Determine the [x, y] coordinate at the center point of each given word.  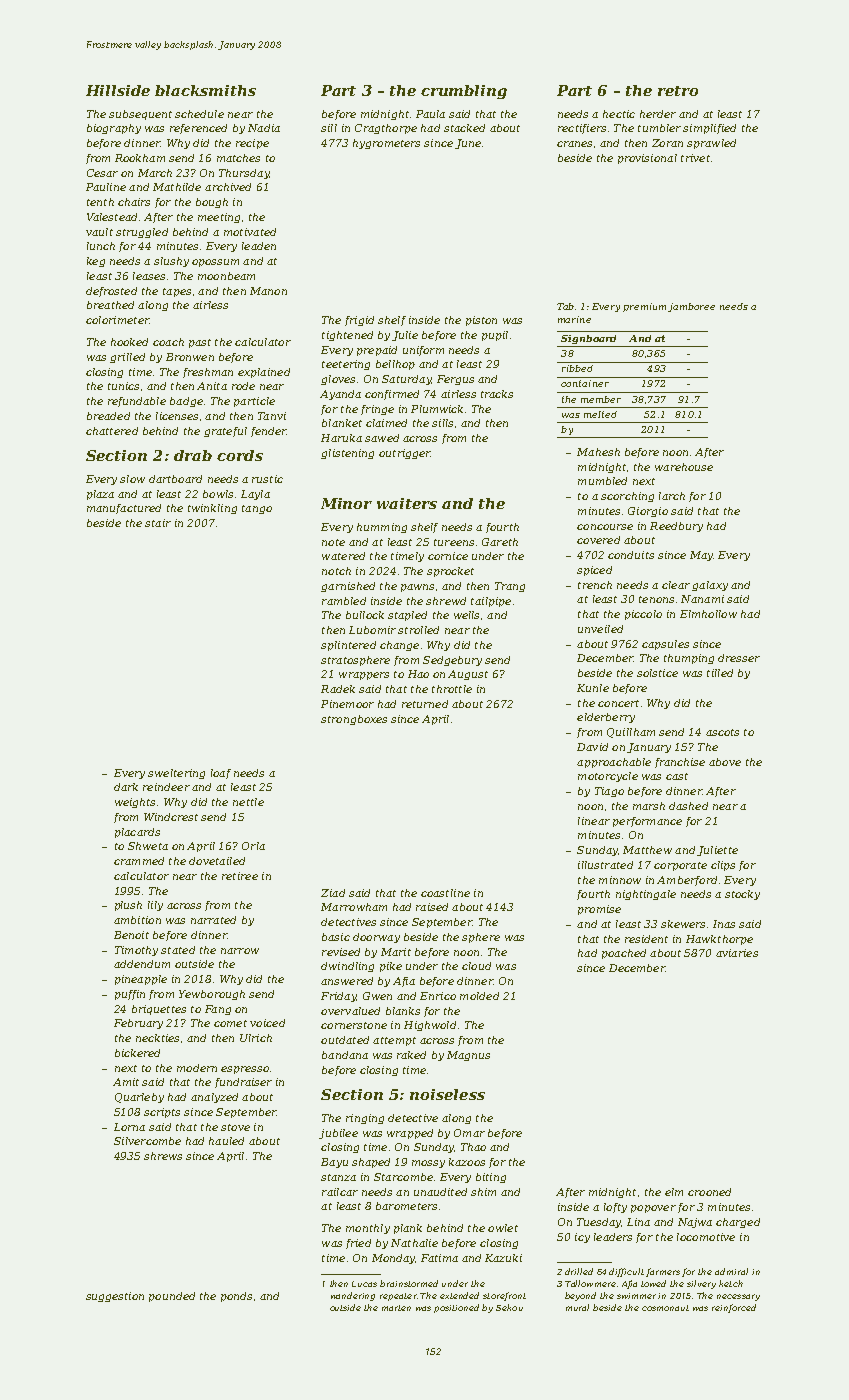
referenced [198, 129]
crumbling [464, 92]
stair [158, 523]
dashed [688, 806]
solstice [657, 673]
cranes [574, 144]
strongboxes [354, 720]
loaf [221, 774]
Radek [338, 689]
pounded [172, 1297]
